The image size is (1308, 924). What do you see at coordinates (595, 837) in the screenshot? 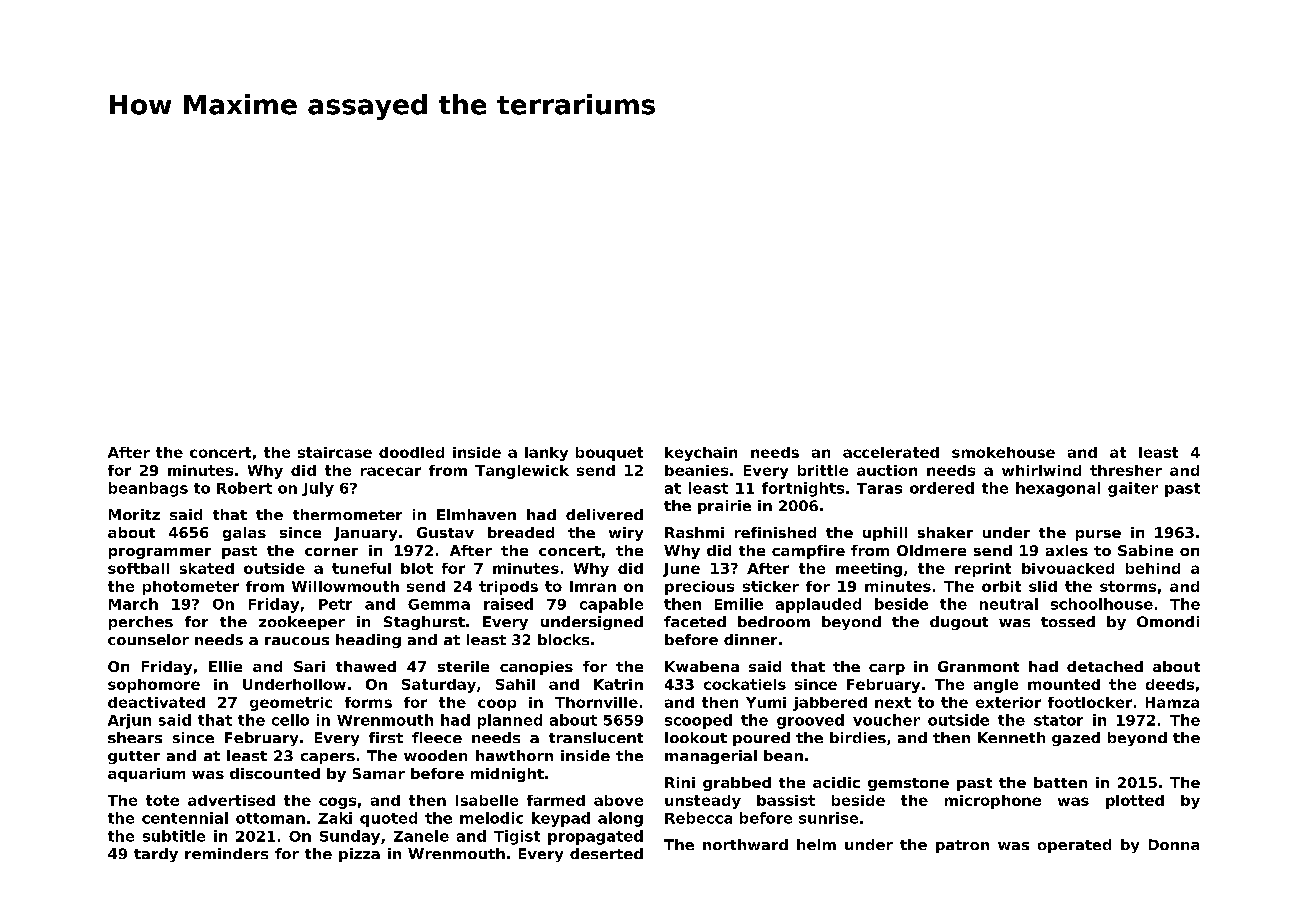
I see `propagated` at bounding box center [595, 837].
